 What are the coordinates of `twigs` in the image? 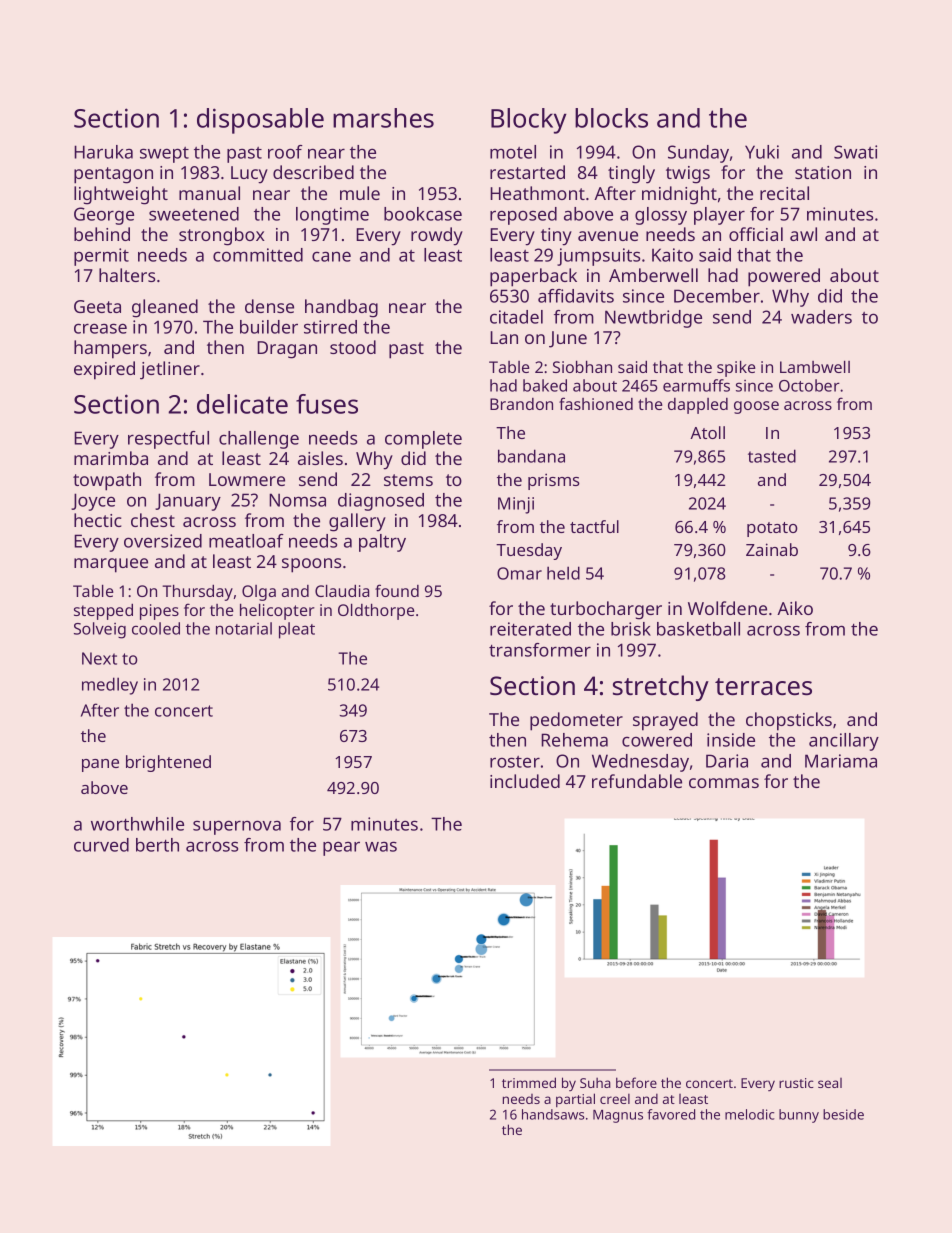 It's located at (688, 175).
